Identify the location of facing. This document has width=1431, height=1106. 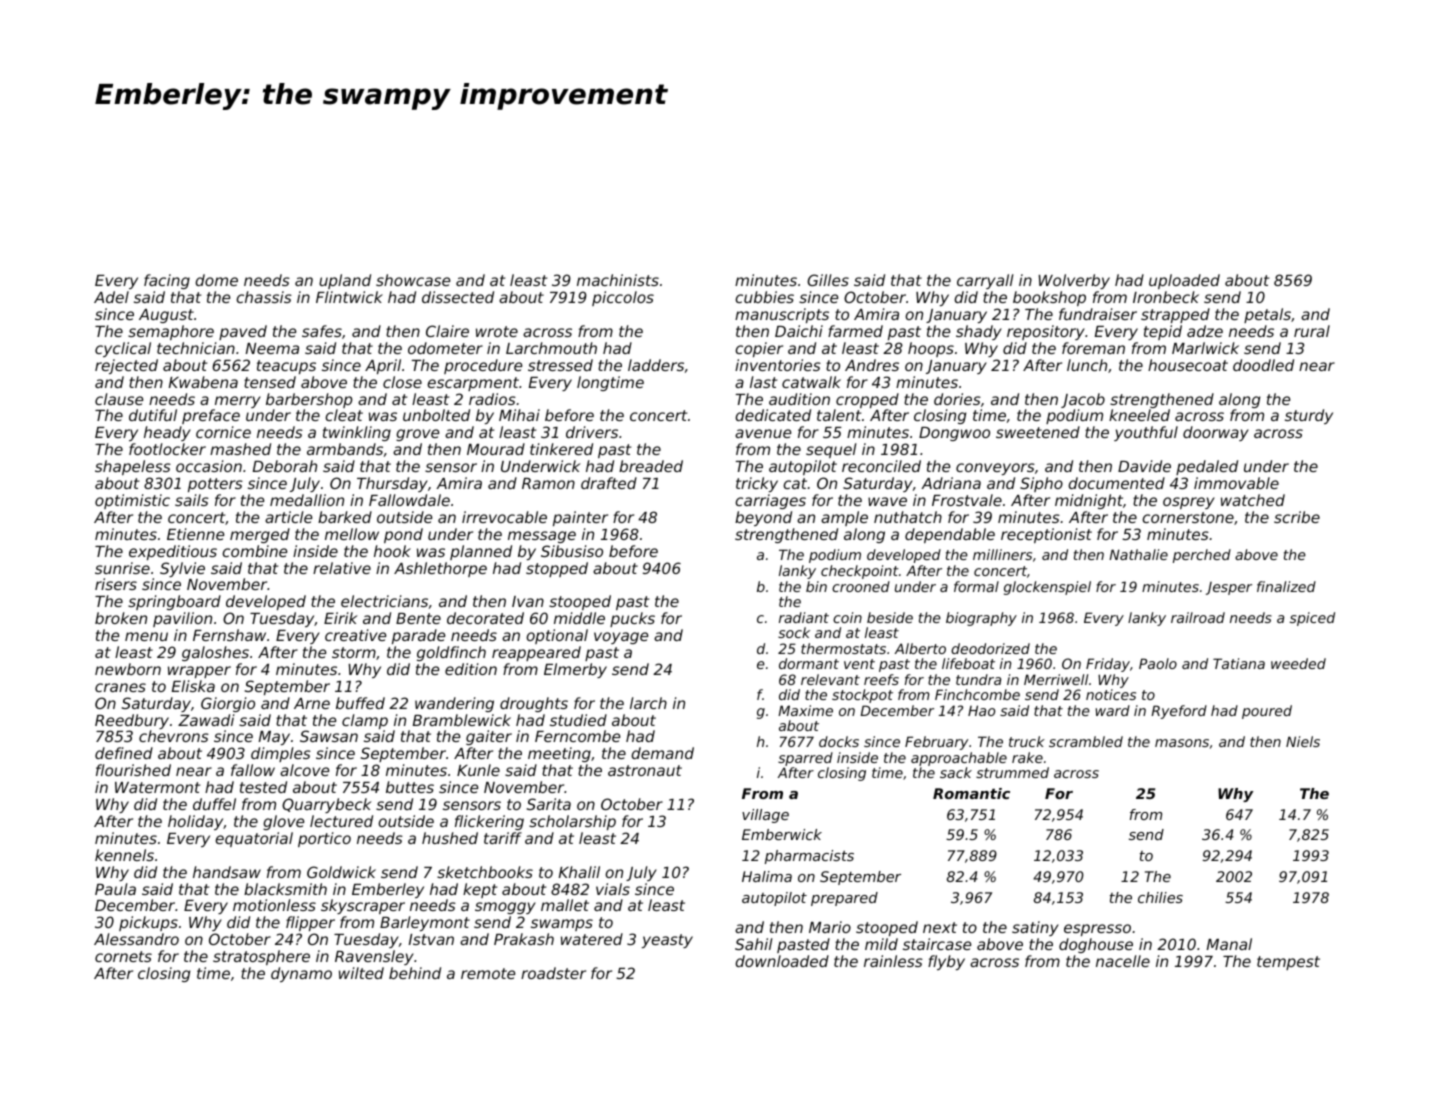
(167, 281).
